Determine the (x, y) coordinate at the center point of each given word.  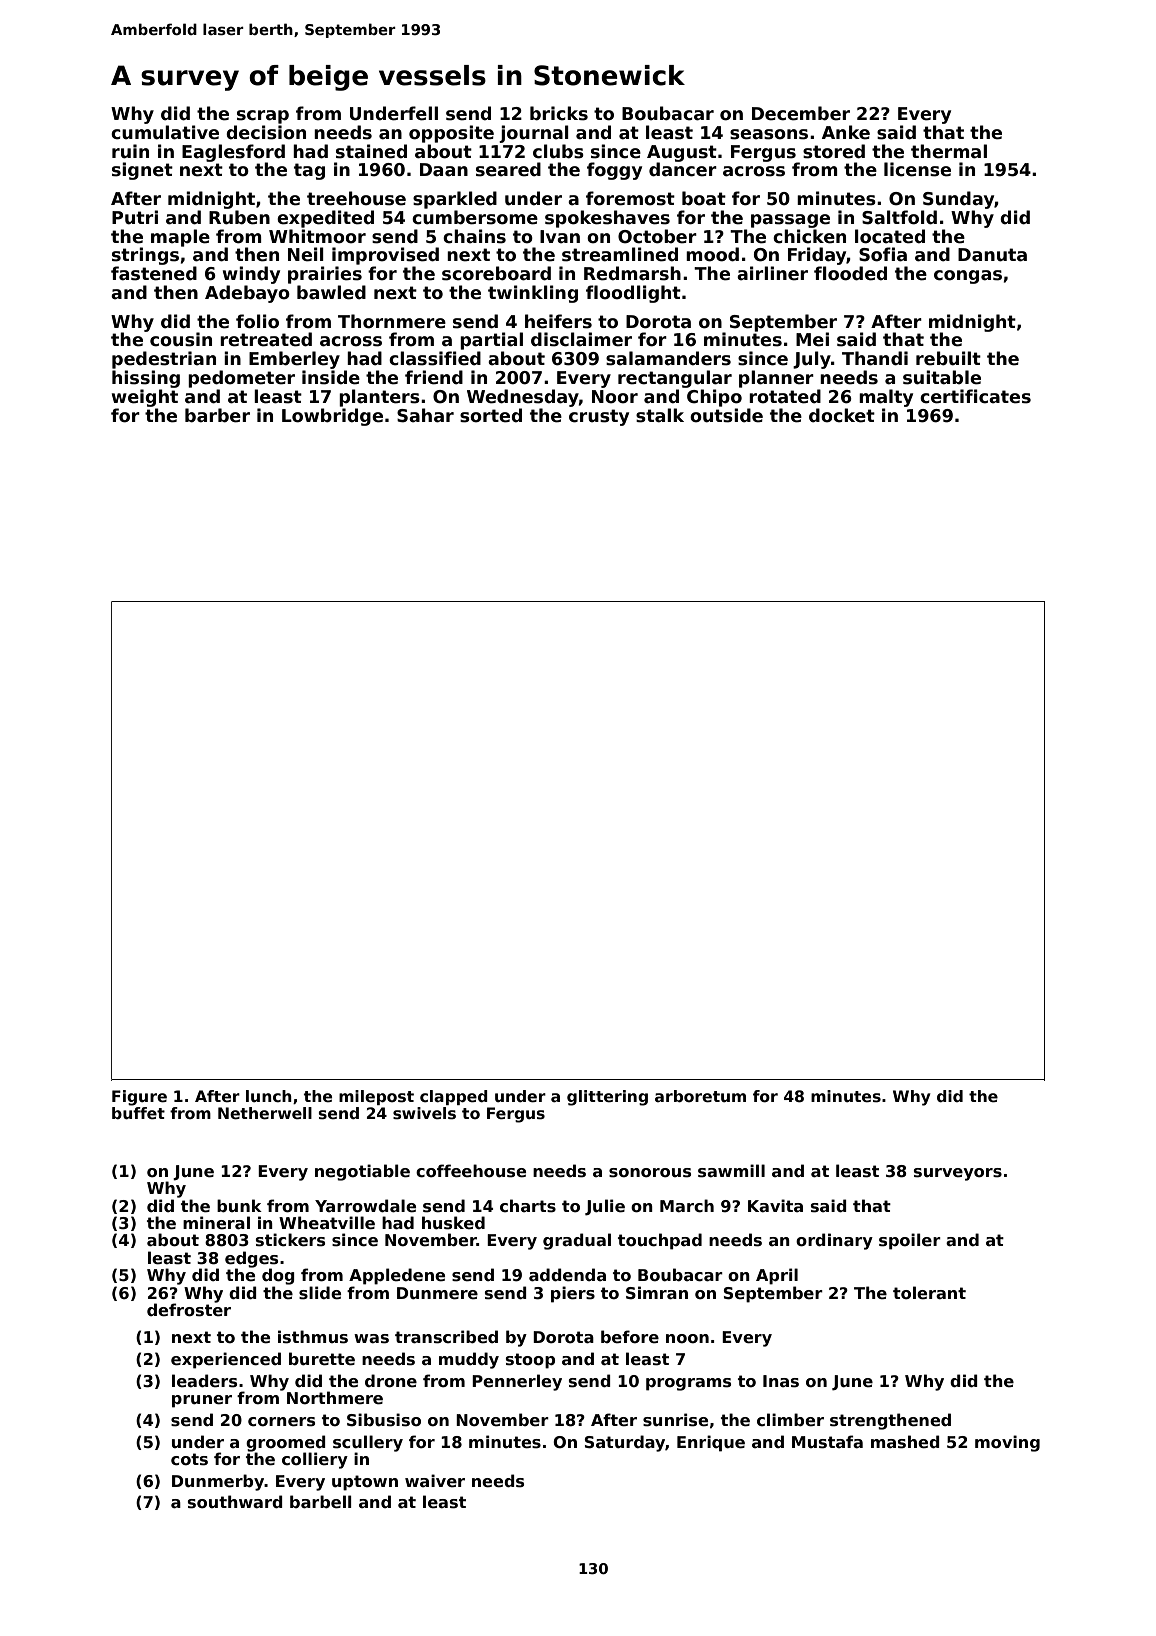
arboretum (700, 1096)
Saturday (624, 1443)
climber (790, 1420)
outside (726, 415)
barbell (321, 1502)
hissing (146, 379)
